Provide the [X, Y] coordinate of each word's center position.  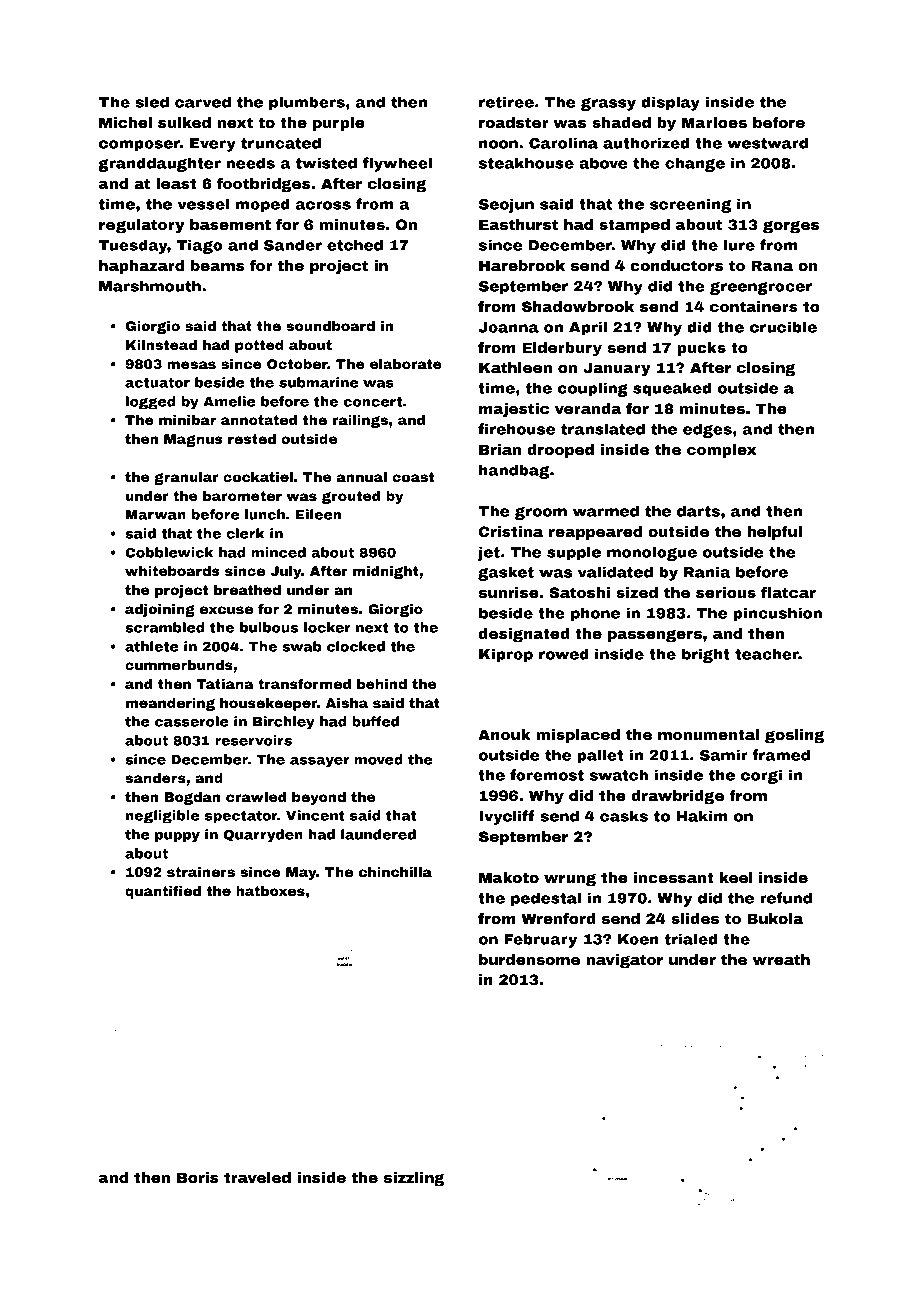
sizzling [414, 1179]
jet [488, 553]
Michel [125, 122]
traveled [257, 1177]
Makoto [509, 877]
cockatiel [258, 477]
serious [726, 592]
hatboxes [270, 891]
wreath [781, 959]
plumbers [307, 103]
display [670, 103]
